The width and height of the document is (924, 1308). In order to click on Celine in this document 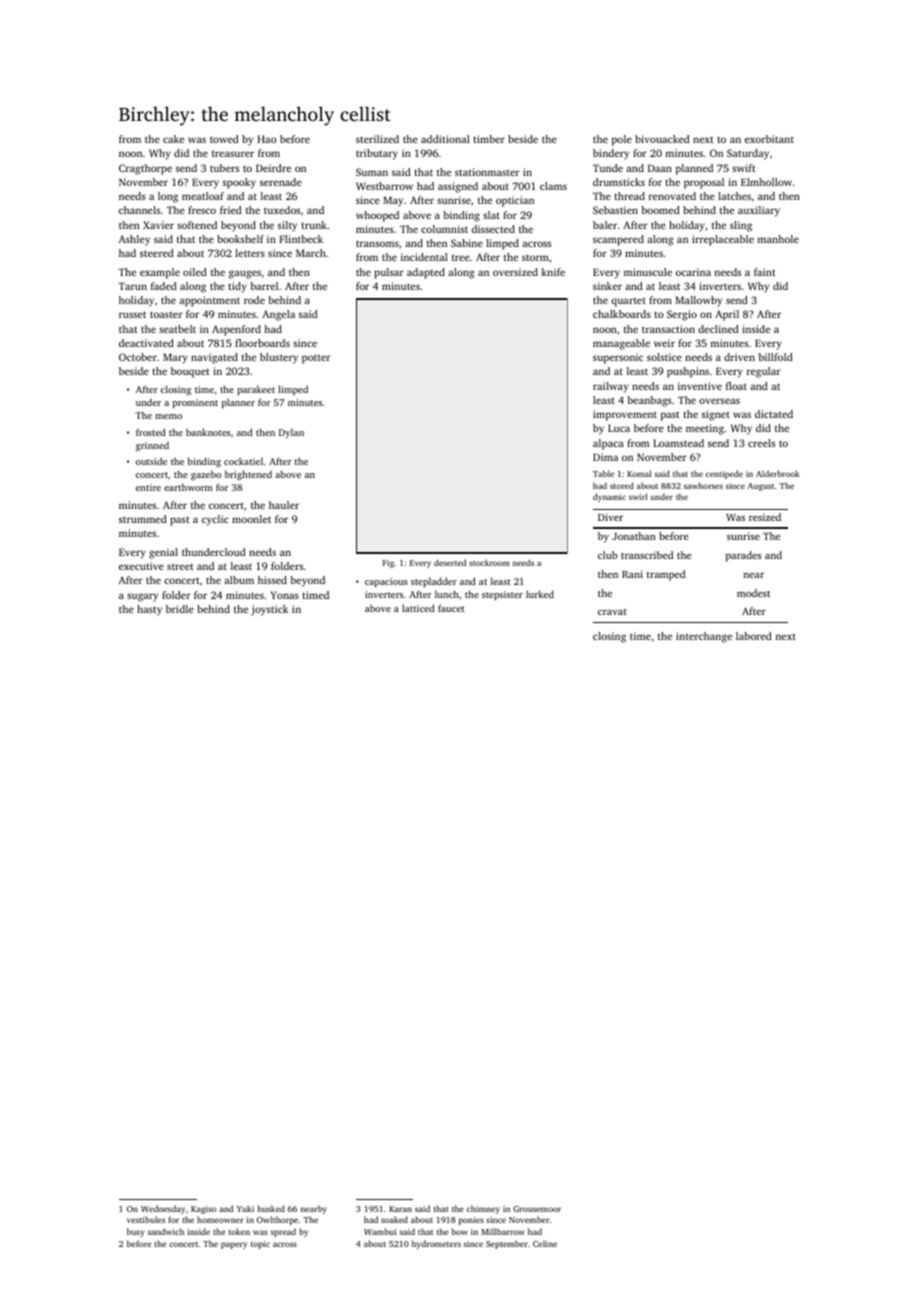, I will do `click(545, 1243)`.
